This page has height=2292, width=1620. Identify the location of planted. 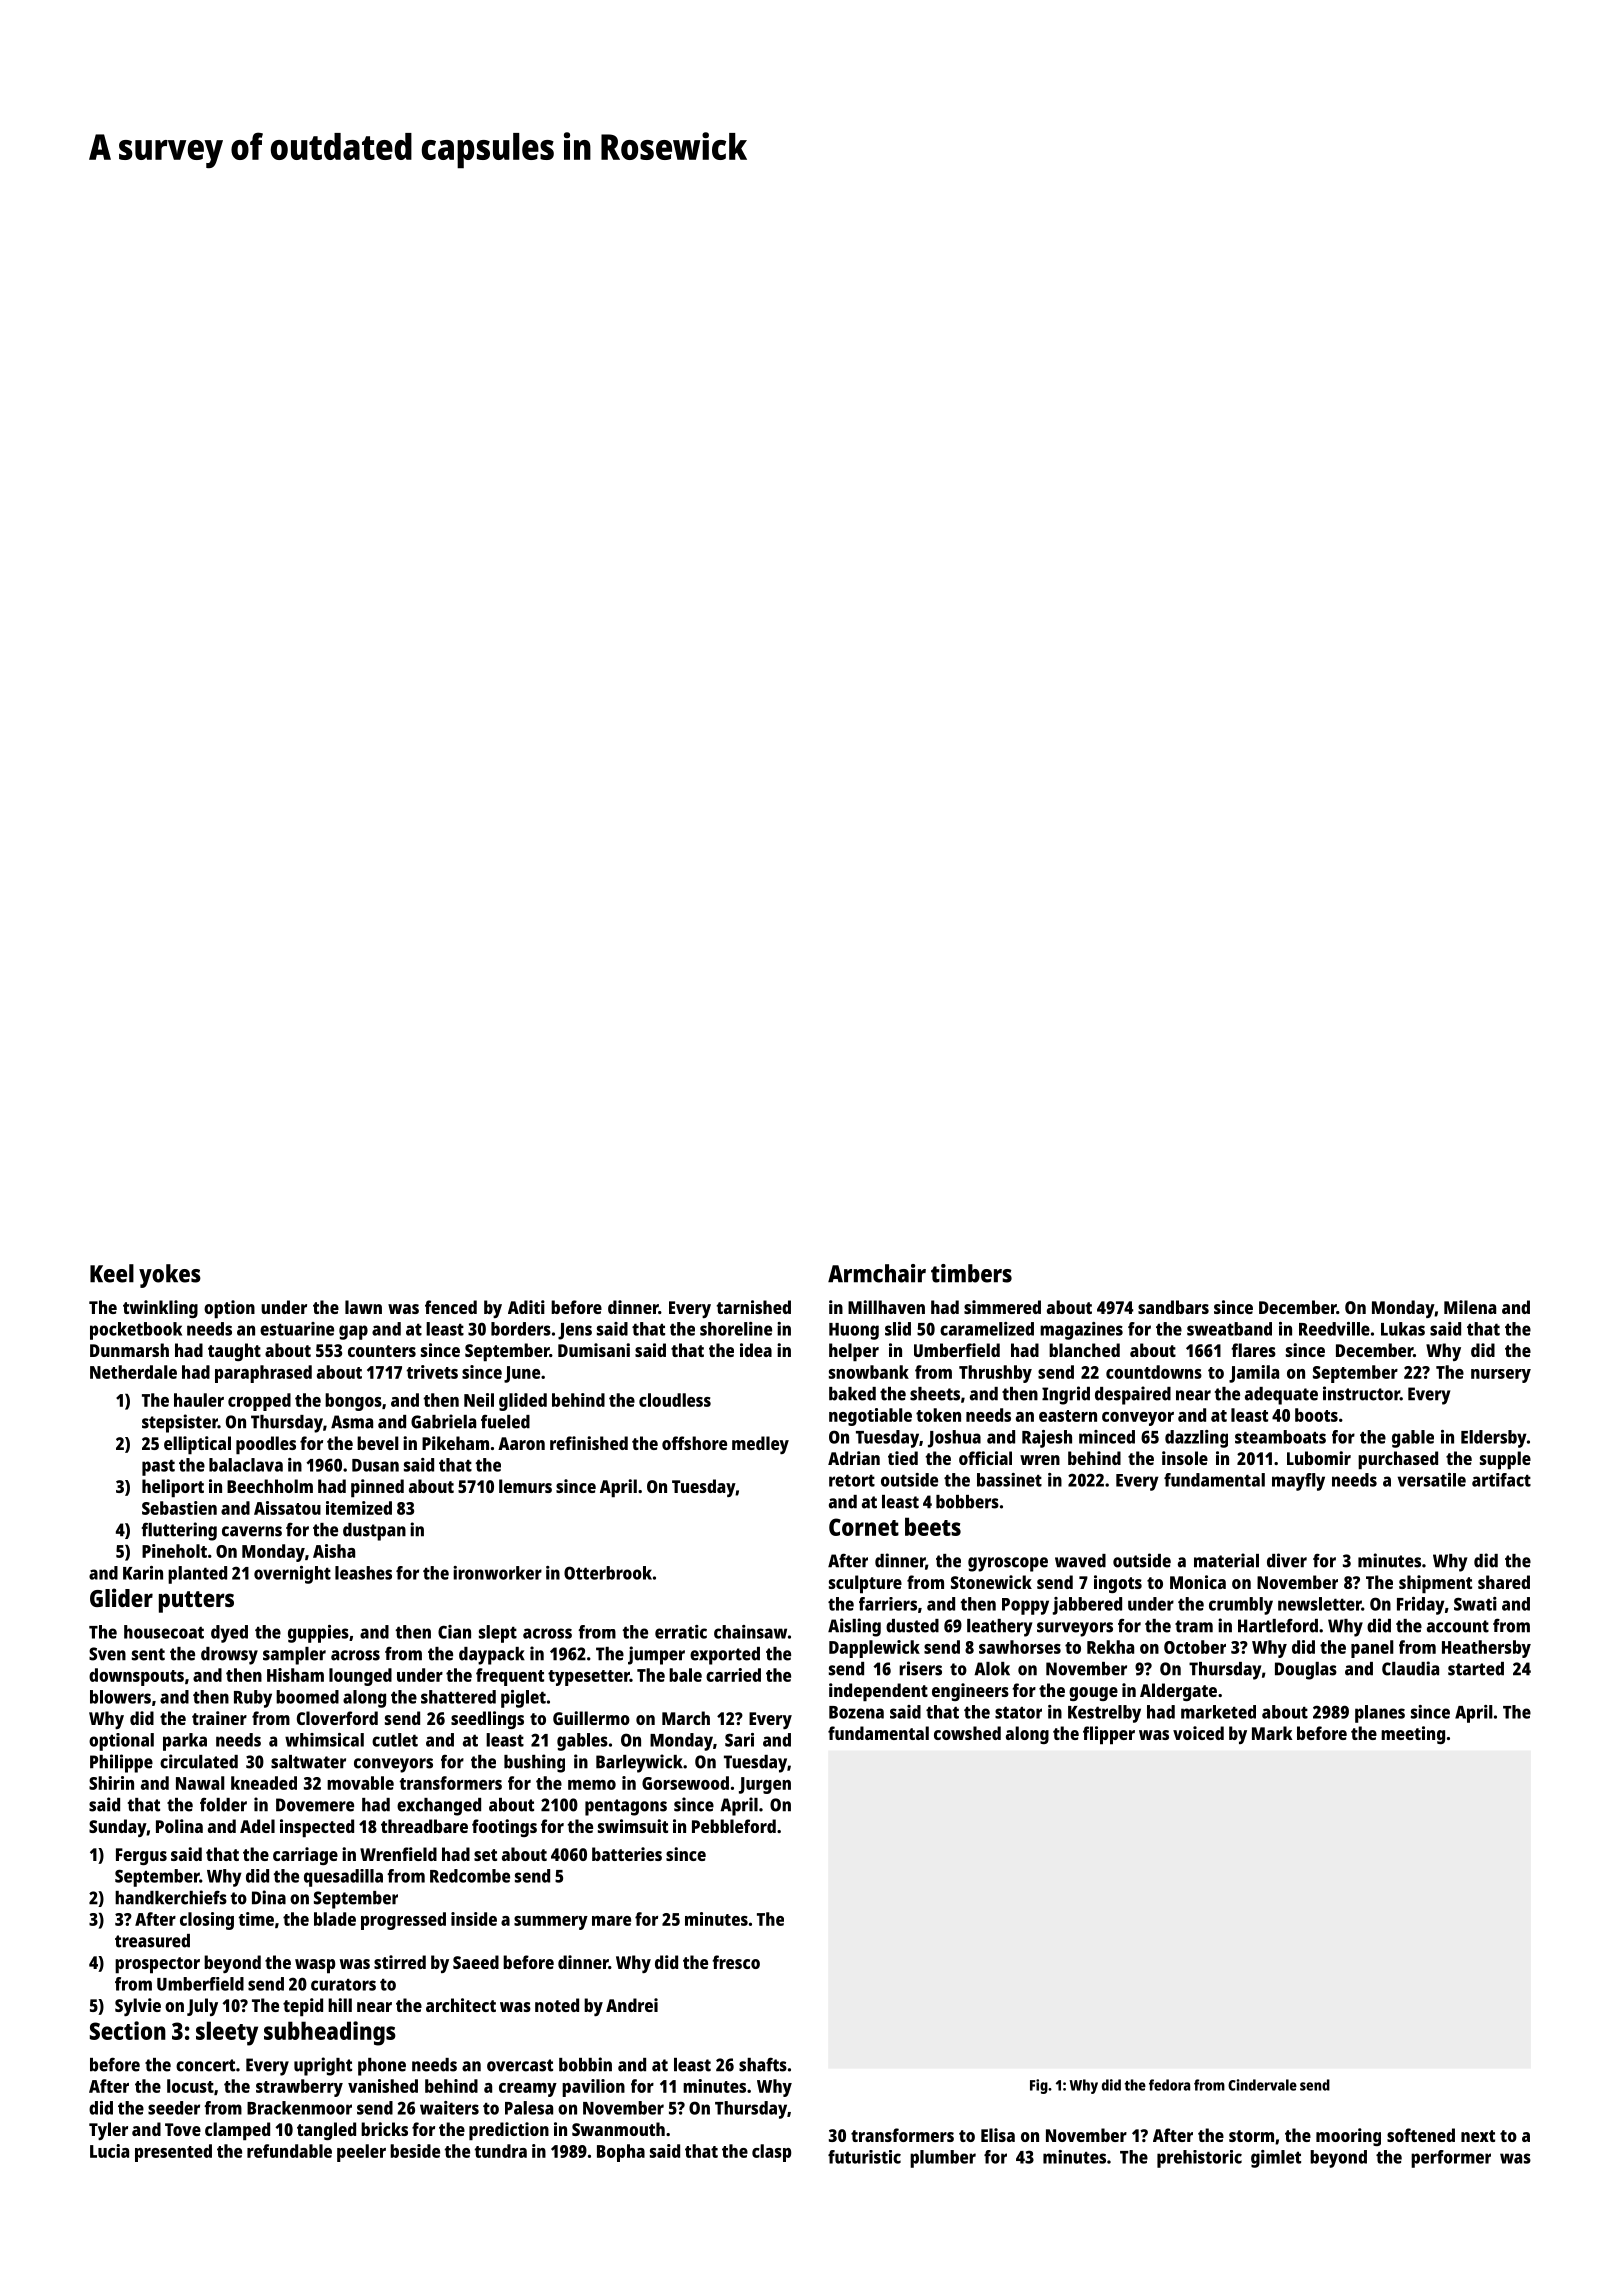
(197, 1575).
